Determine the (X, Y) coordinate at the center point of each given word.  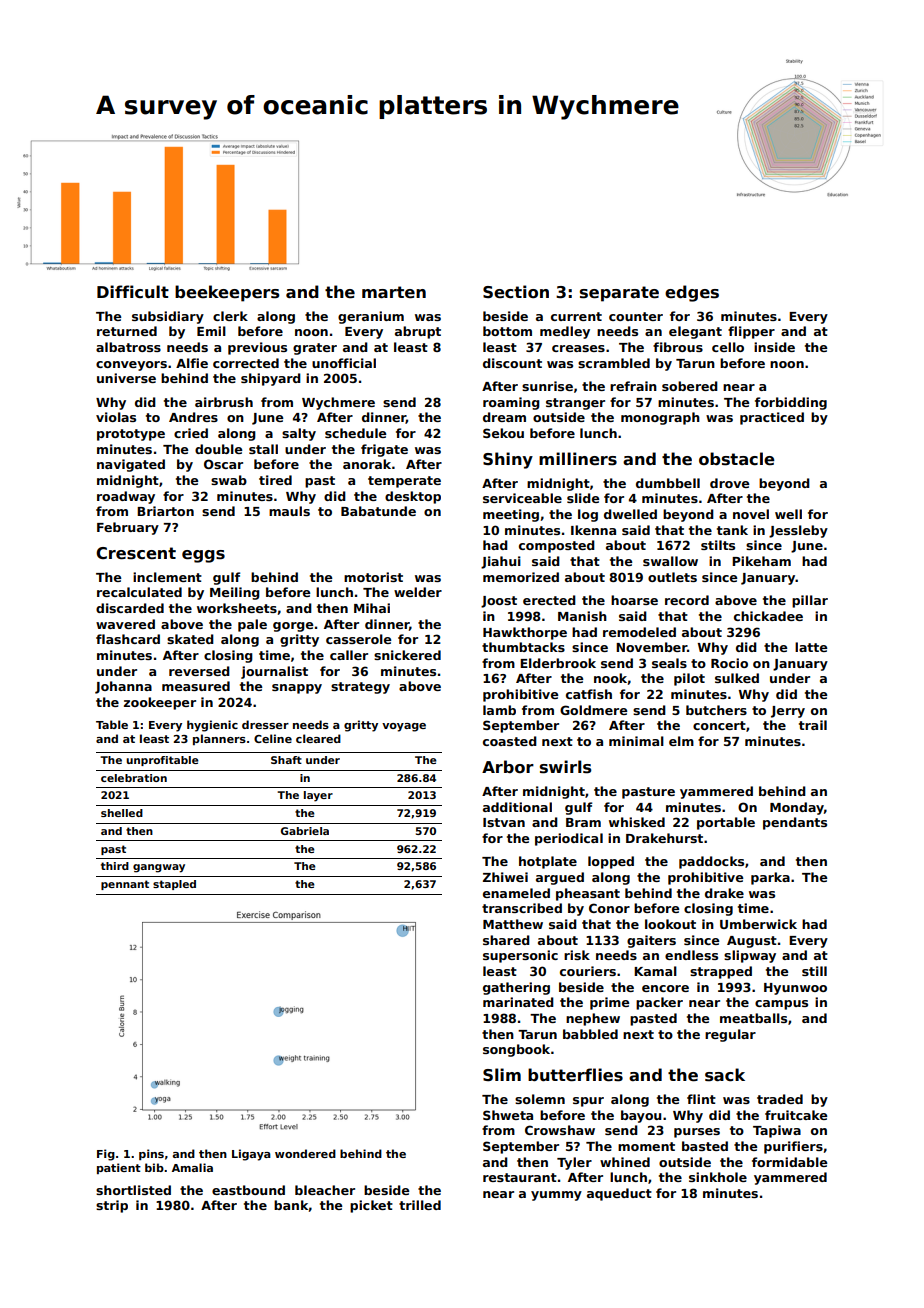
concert (719, 725)
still (814, 971)
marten (394, 292)
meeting (511, 515)
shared (506, 940)
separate (619, 294)
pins (151, 1154)
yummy (556, 1196)
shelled (122, 813)
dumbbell (668, 483)
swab (229, 480)
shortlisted (133, 1190)
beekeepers (227, 293)
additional (517, 807)
